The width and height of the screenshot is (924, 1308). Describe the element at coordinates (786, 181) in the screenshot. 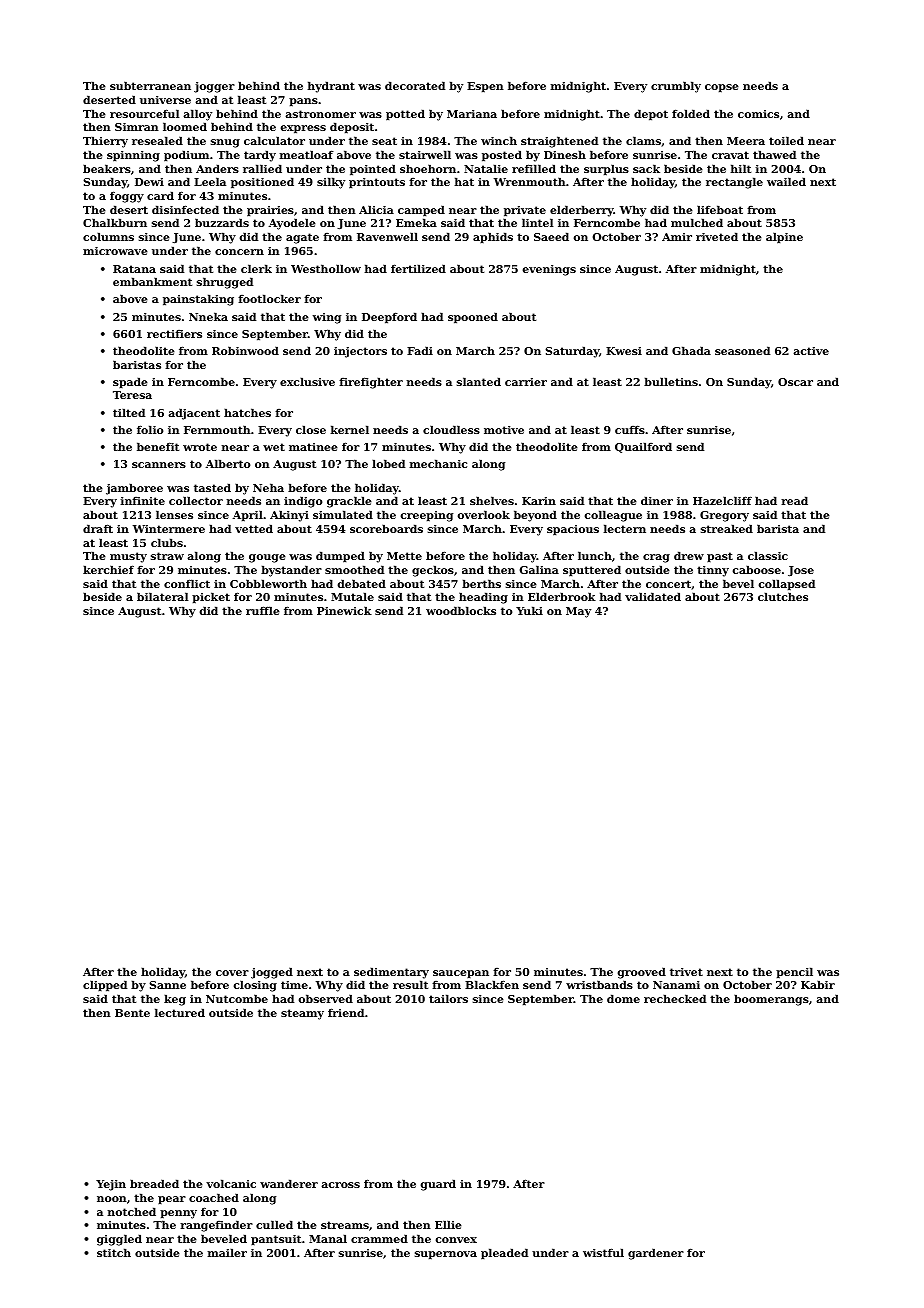

I see `wailed` at that location.
